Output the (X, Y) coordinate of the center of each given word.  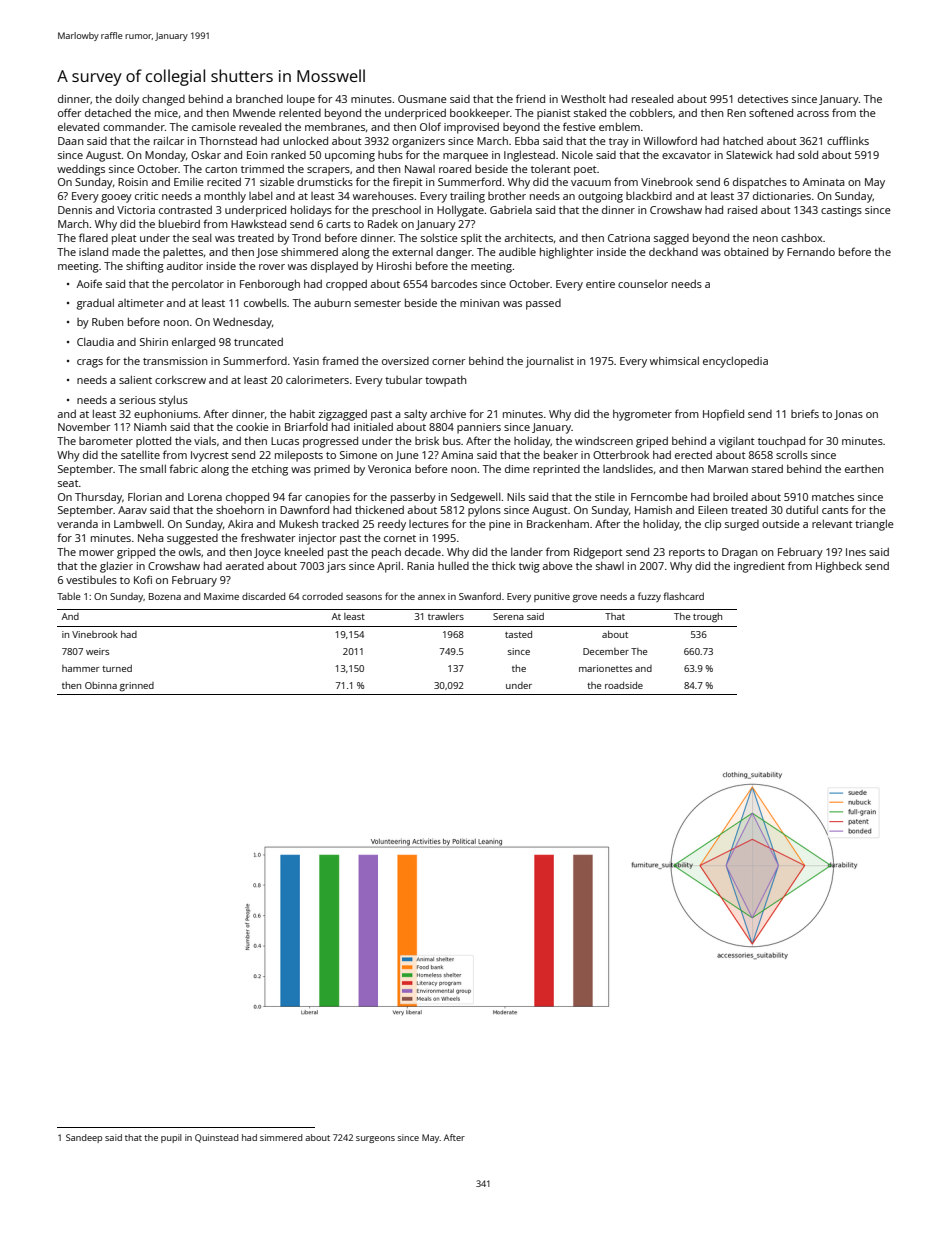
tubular (403, 379)
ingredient (759, 567)
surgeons (375, 1139)
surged (742, 525)
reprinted (556, 470)
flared (93, 237)
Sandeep (84, 1138)
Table (69, 596)
